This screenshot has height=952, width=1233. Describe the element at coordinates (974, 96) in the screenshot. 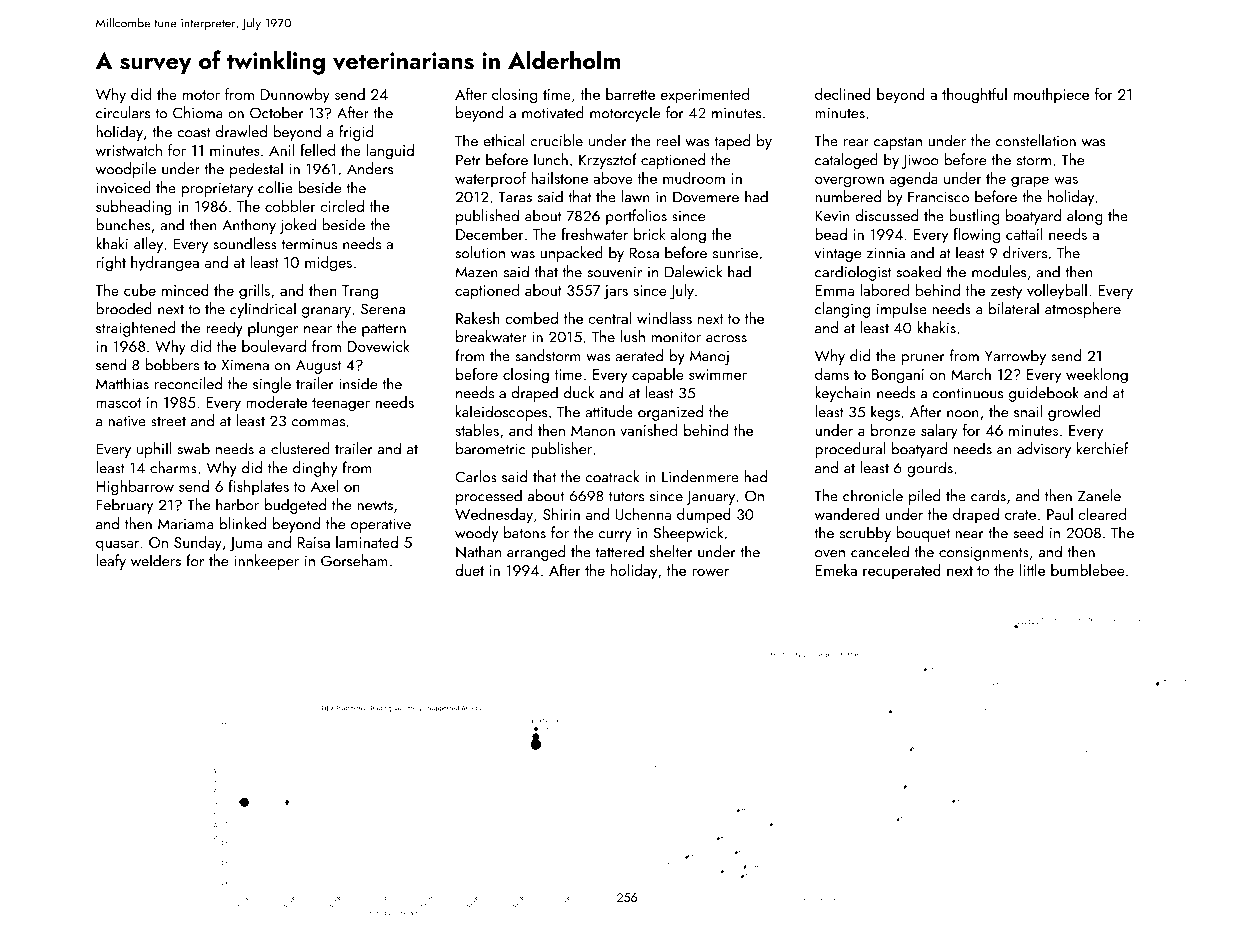

I see `thoughtful` at that location.
